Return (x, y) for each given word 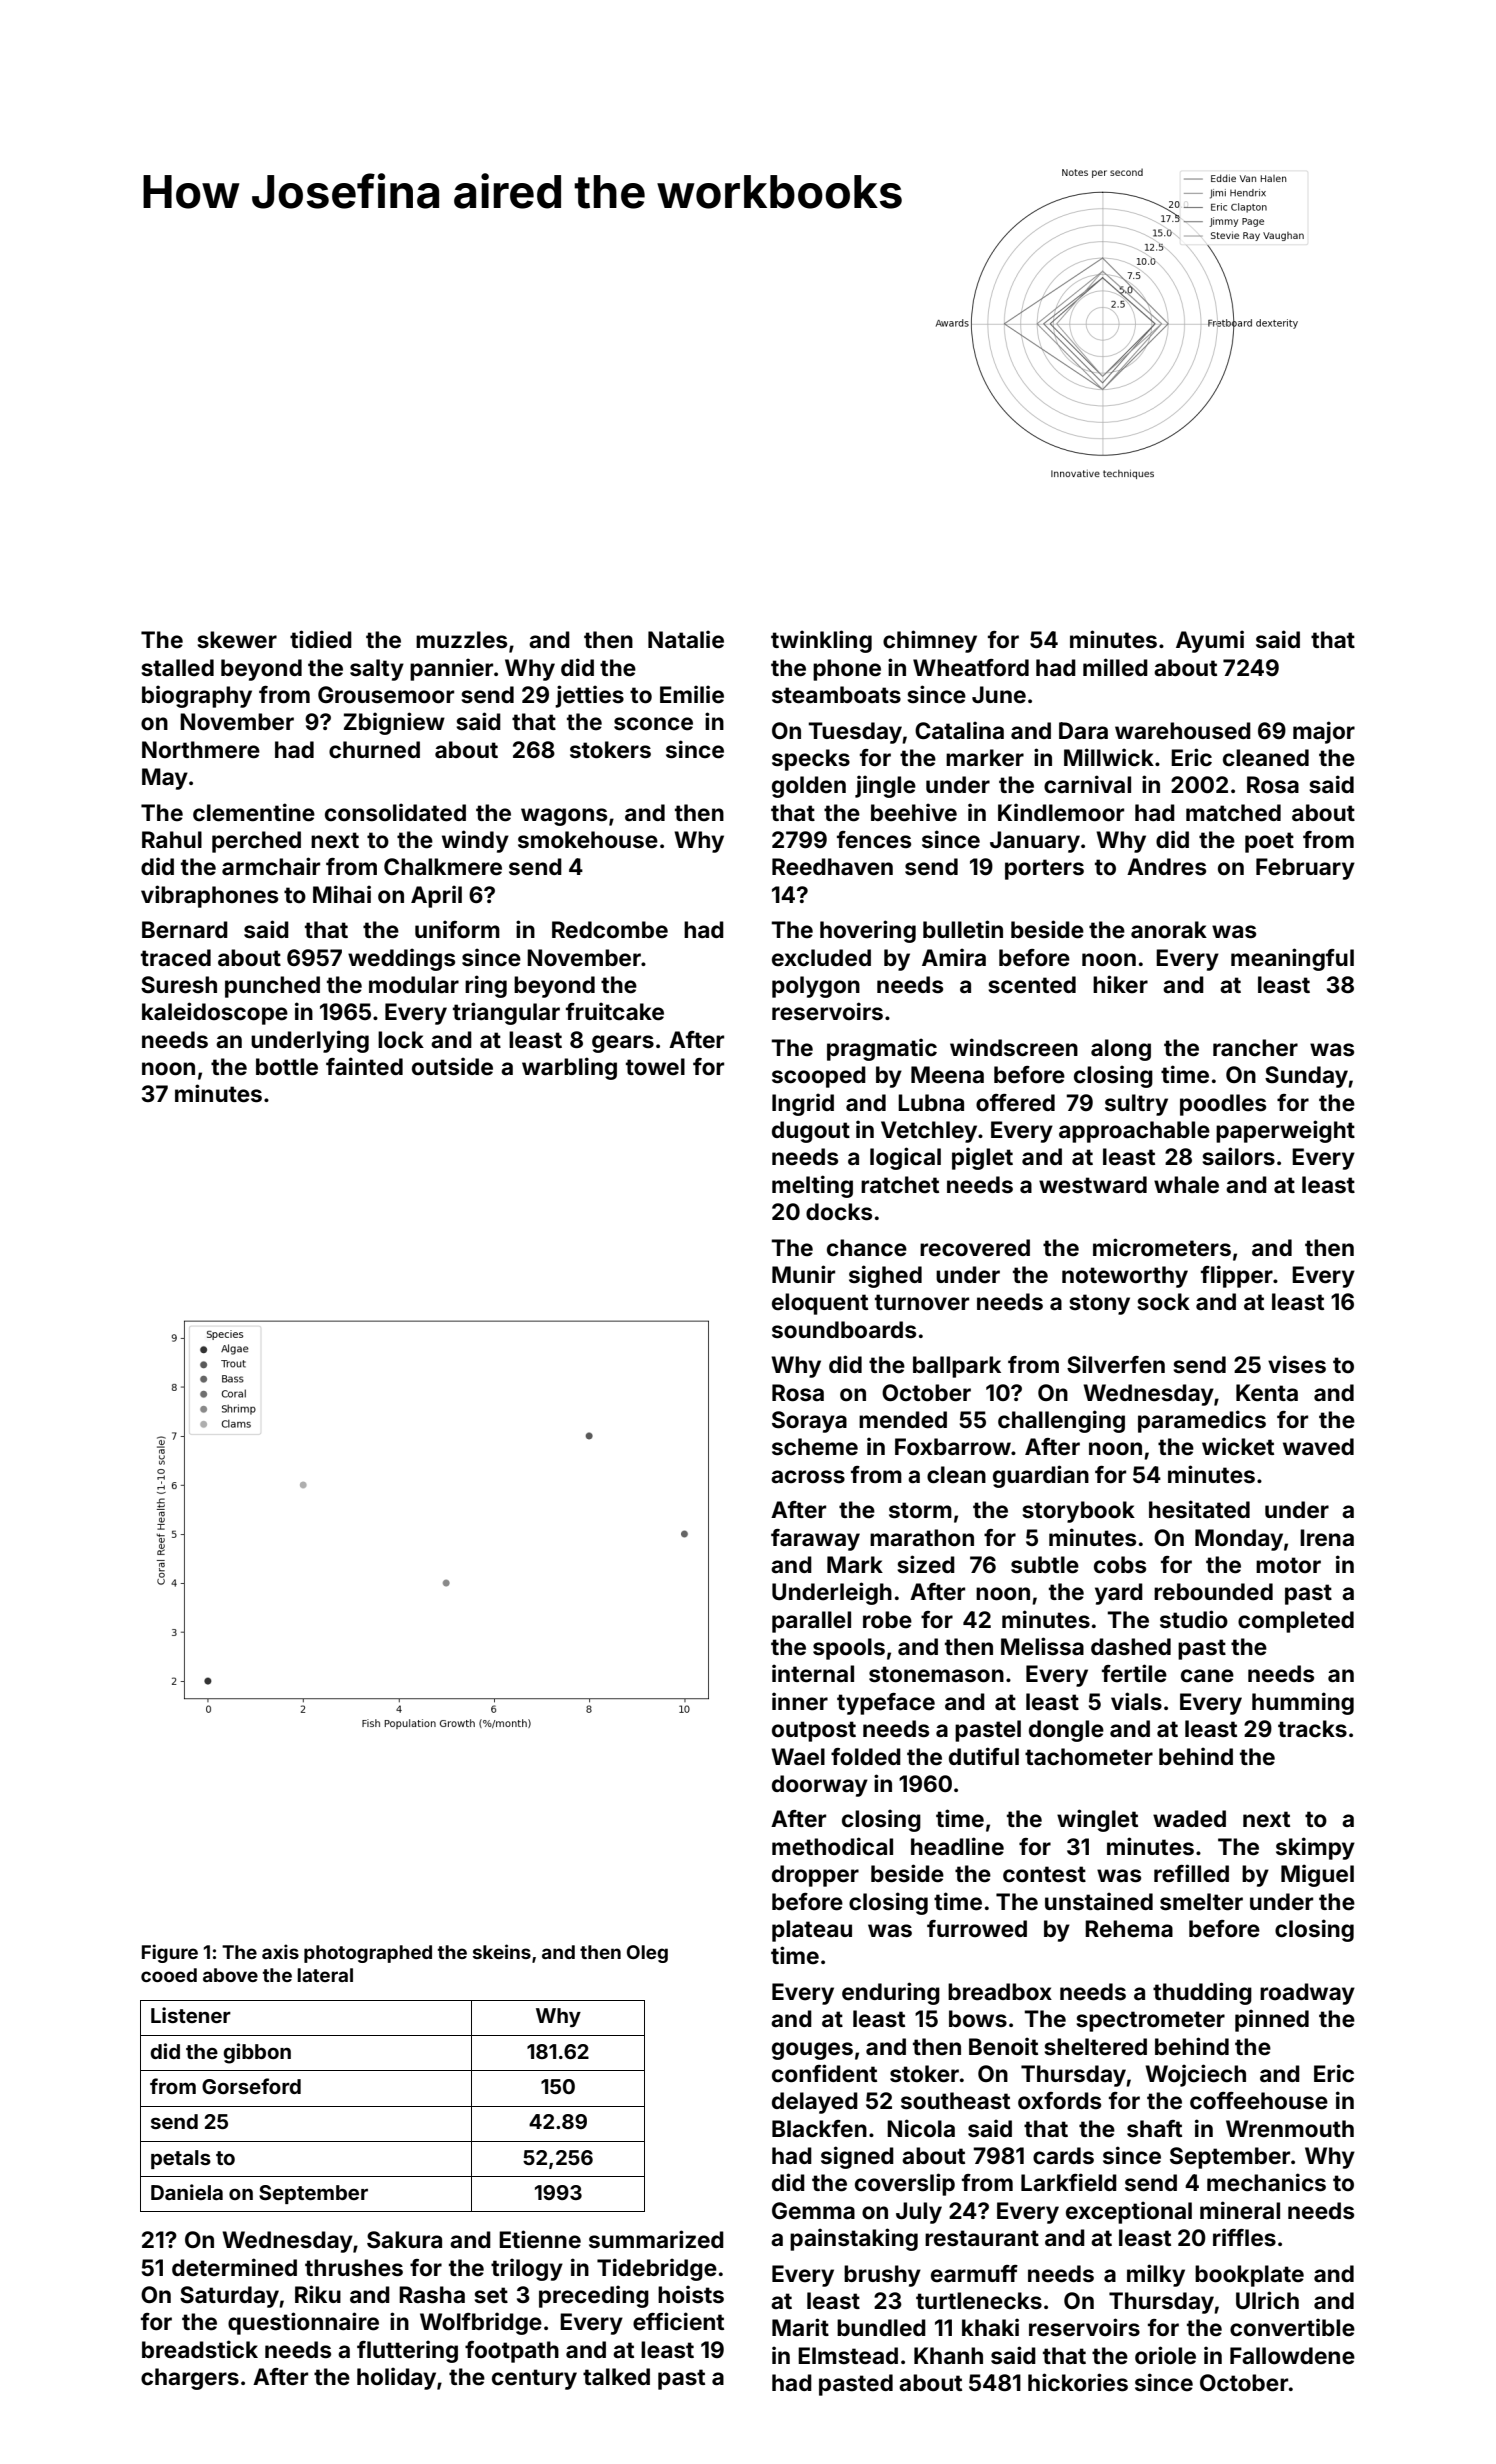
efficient (678, 2321)
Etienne (540, 2239)
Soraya (809, 1422)
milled (1115, 667)
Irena (1327, 1538)
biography (197, 696)
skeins (502, 1951)
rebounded (1213, 1592)
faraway (815, 1540)
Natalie (686, 639)
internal (813, 1673)
